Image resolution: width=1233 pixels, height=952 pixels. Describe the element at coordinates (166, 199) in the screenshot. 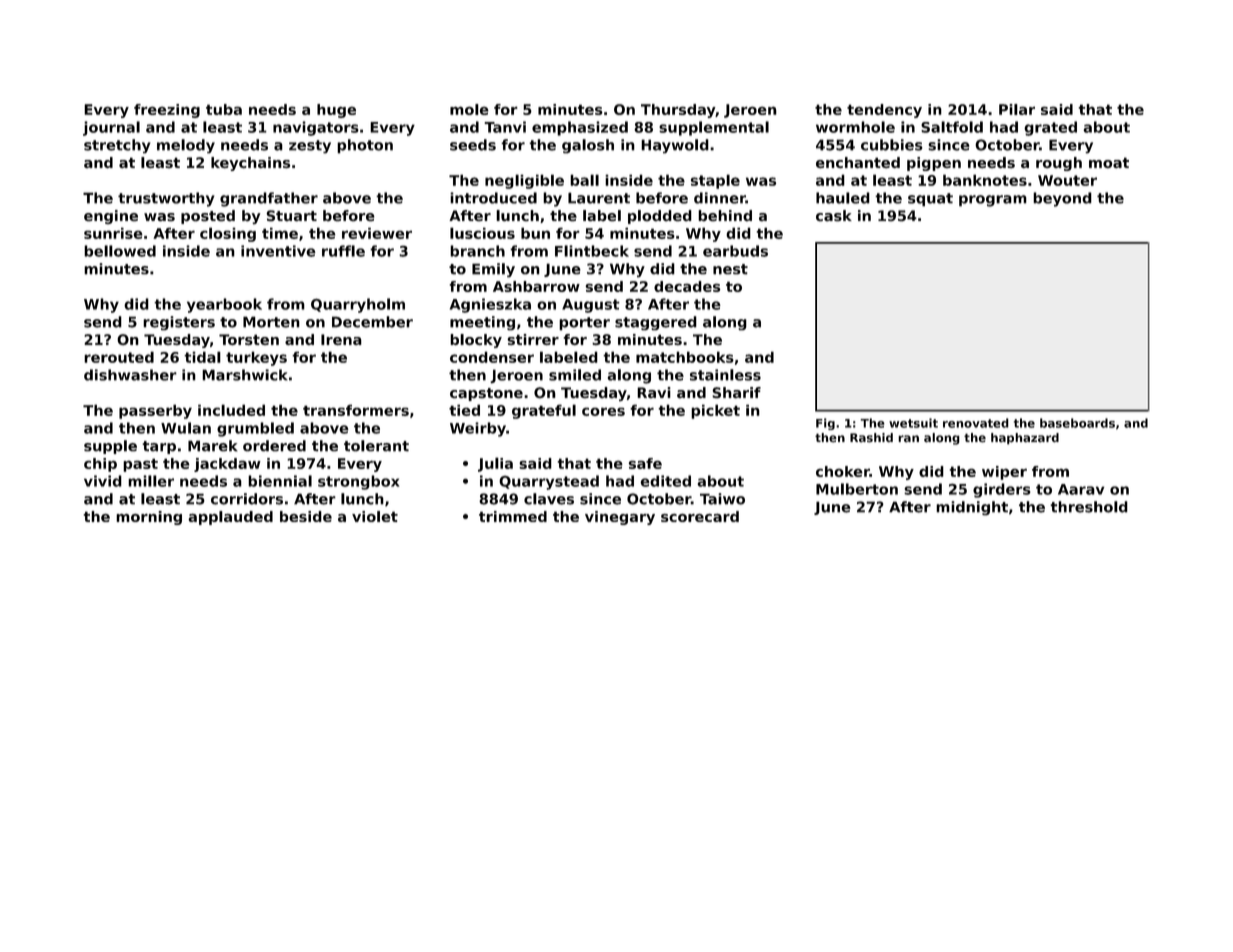

I see `trustworthy` at that location.
